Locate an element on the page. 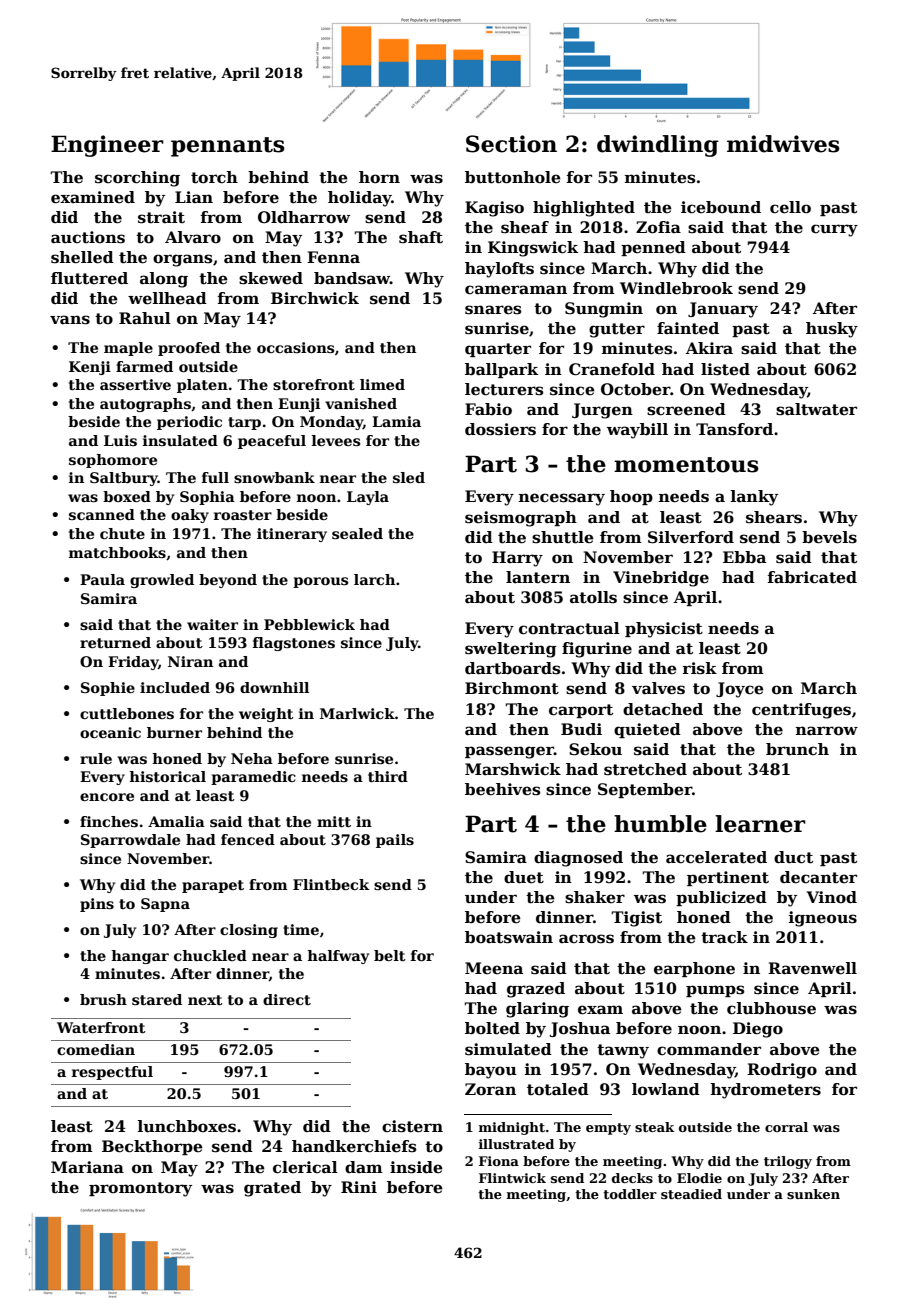  auctions is located at coordinates (88, 237).
